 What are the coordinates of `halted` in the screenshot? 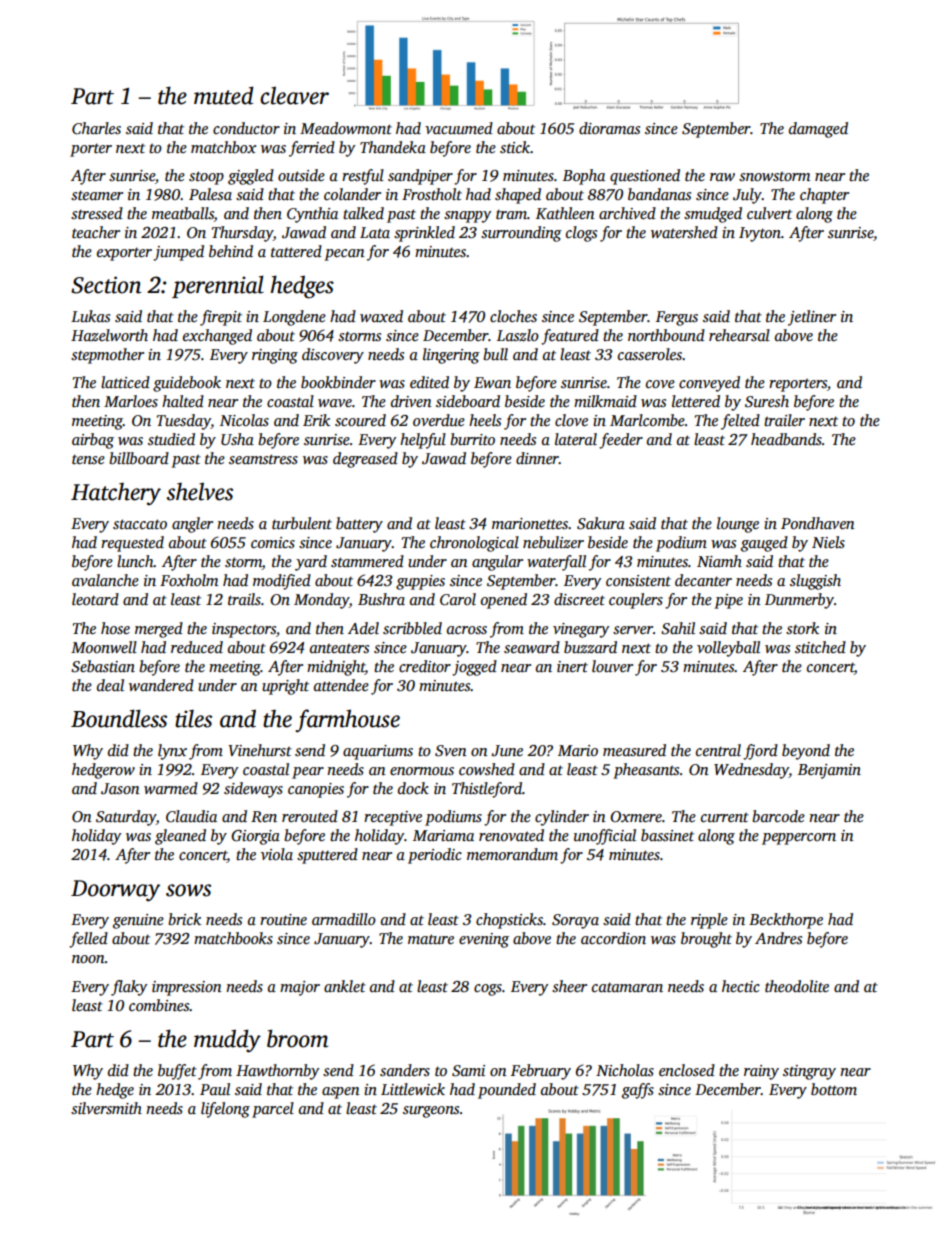 It's located at (183, 401).
